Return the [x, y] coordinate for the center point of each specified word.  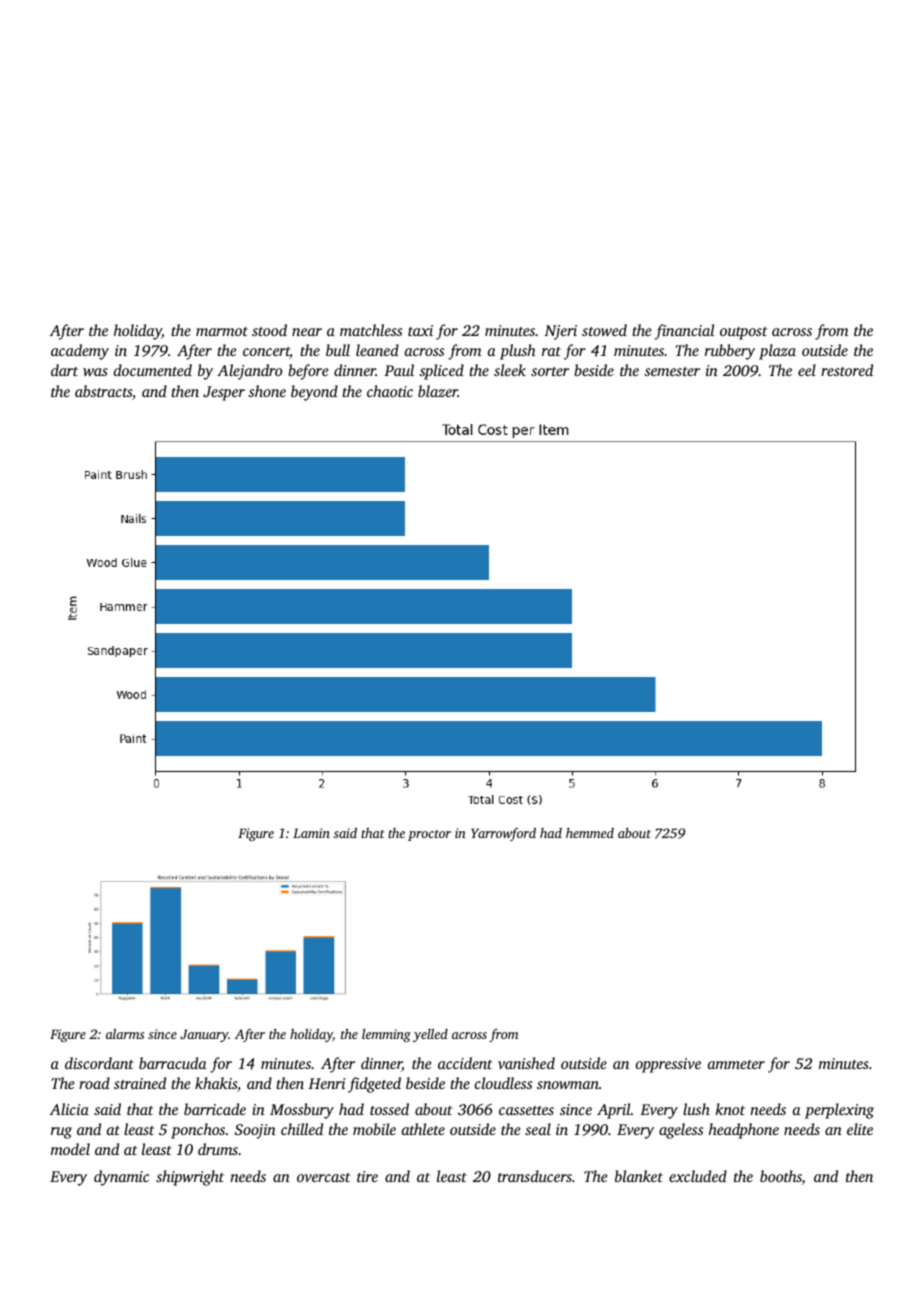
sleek [510, 370]
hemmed [590, 833]
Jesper [224, 393]
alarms [125, 1034]
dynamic [121, 1178]
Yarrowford [503, 834]
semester [672, 371]
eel [807, 370]
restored [847, 370]
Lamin [311, 833]
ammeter [736, 1064]
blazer [438, 391]
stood [269, 330]
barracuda [172, 1063]
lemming [386, 1035]
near [307, 332]
